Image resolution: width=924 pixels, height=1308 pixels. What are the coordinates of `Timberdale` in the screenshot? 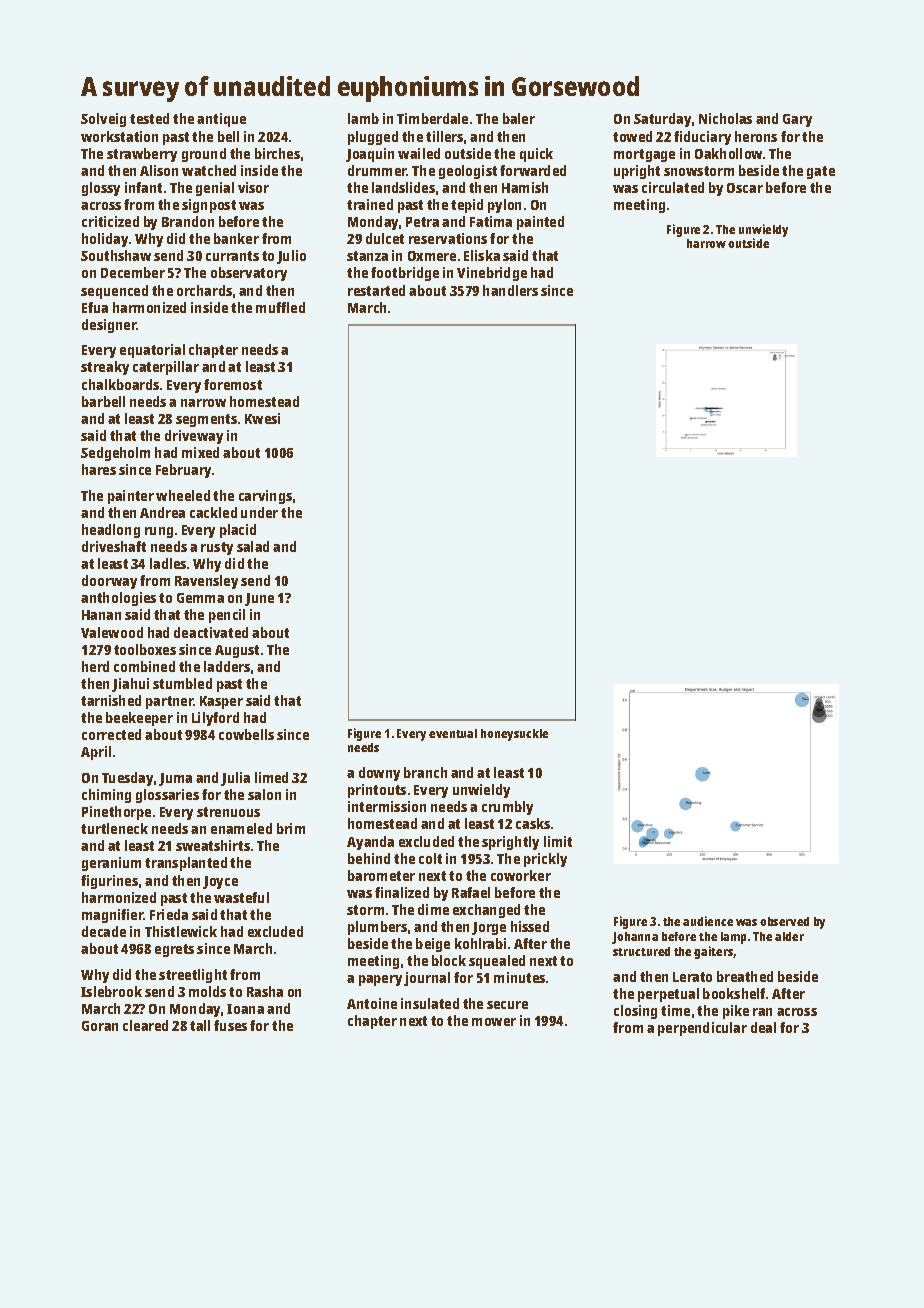 It's located at (432, 118).
